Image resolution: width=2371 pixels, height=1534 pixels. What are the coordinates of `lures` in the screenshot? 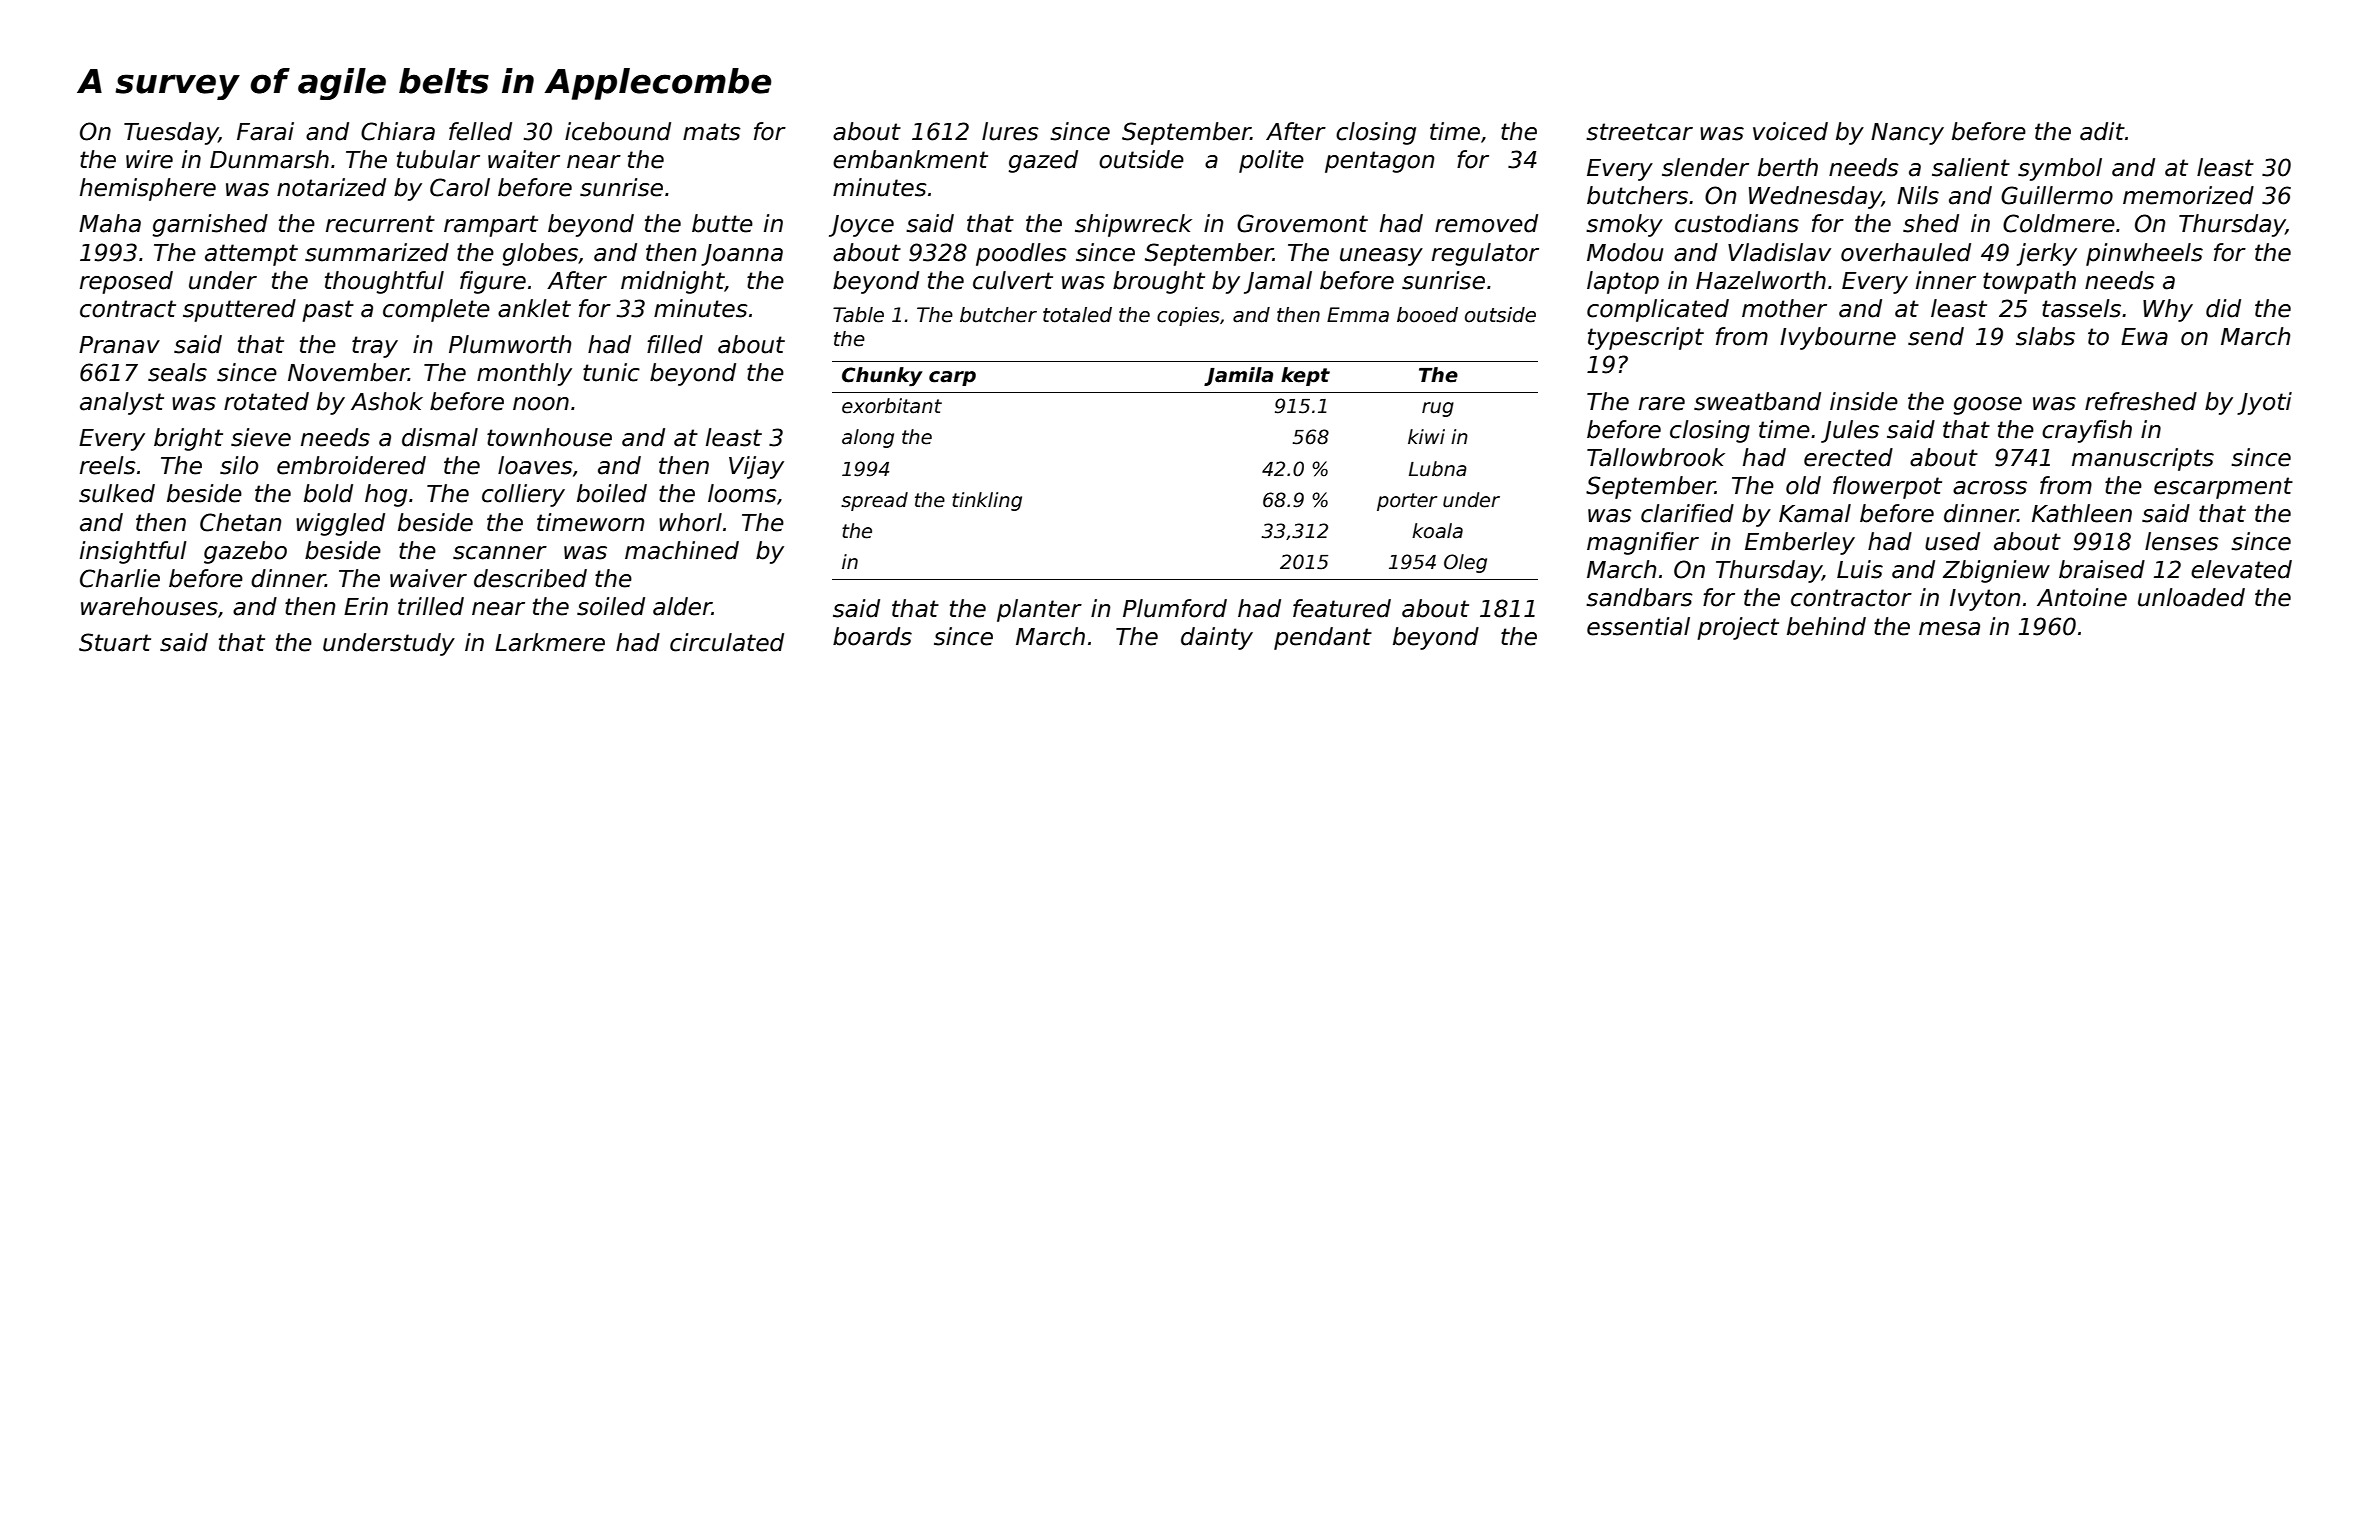 It's located at (1010, 131).
